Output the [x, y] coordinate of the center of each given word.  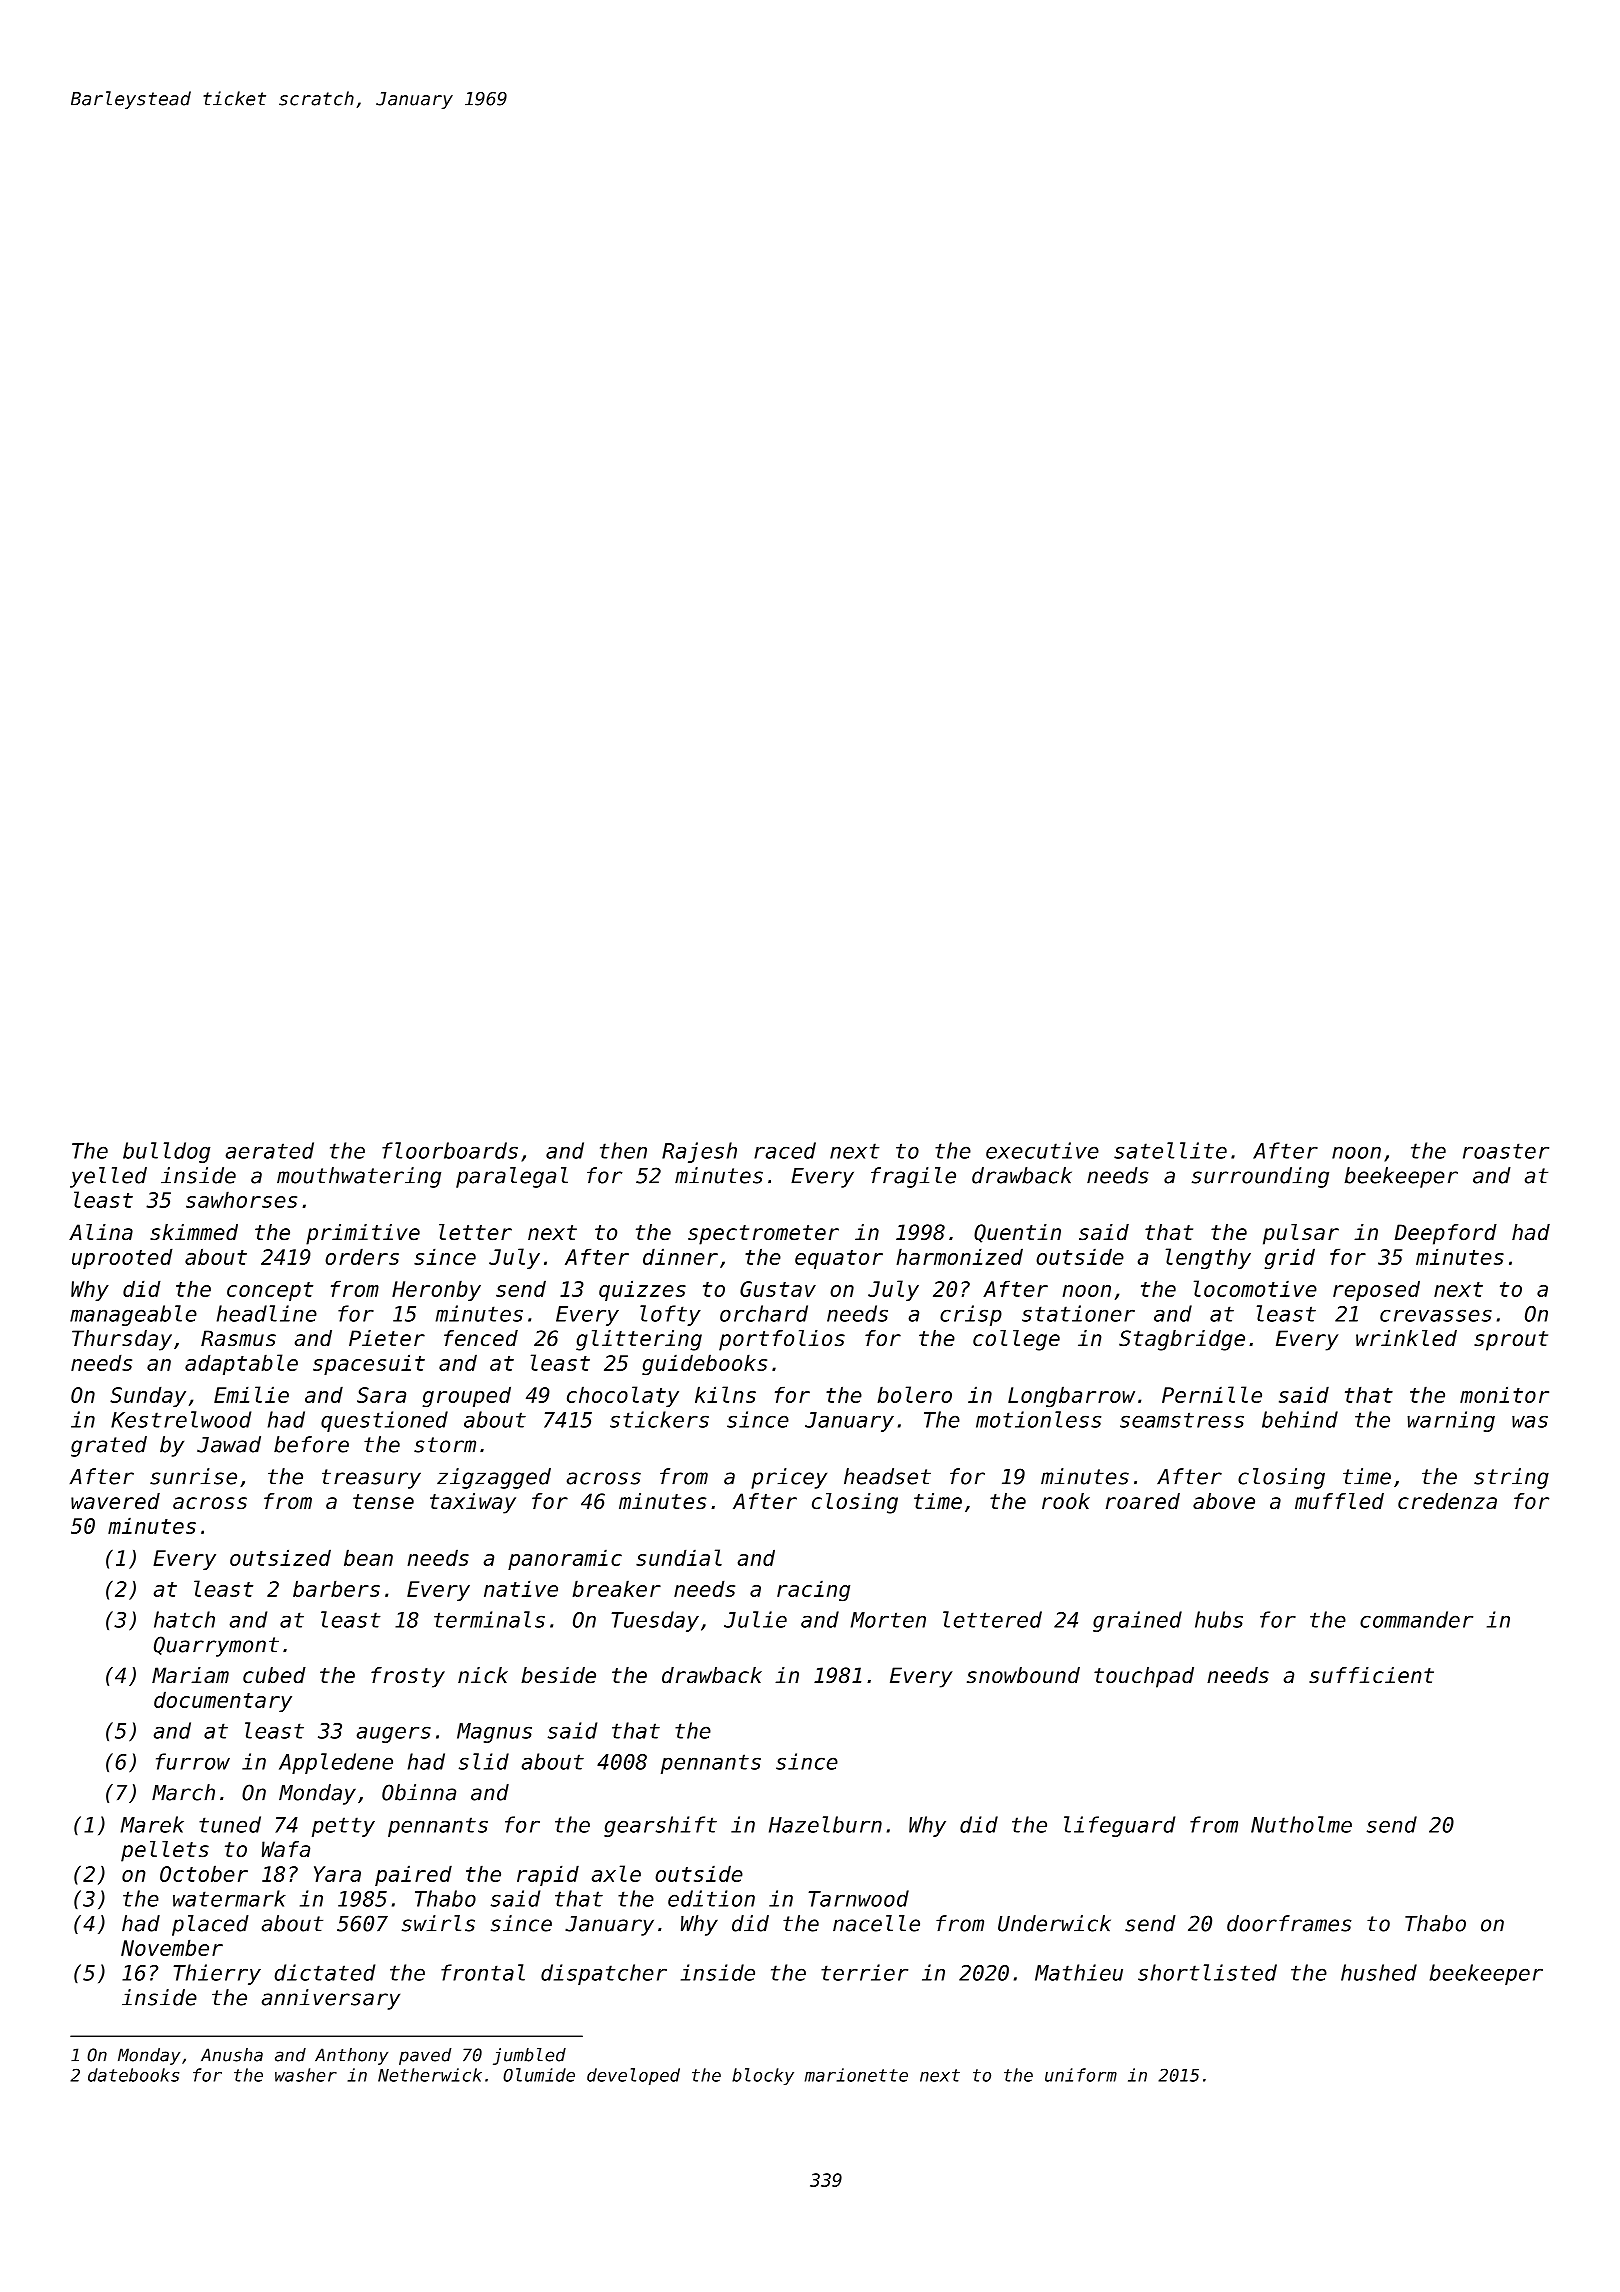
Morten [888, 1620]
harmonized [960, 1256]
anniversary [331, 1999]
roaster [1506, 1151]
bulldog [166, 1152]
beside [558, 1675]
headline [267, 1313]
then [623, 1150]
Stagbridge [1182, 1340]
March [183, 1792]
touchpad [1144, 1677]
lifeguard [1119, 1826]
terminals [489, 1619]
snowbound [1023, 1675]
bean [368, 1557]
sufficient [1371, 1675]
